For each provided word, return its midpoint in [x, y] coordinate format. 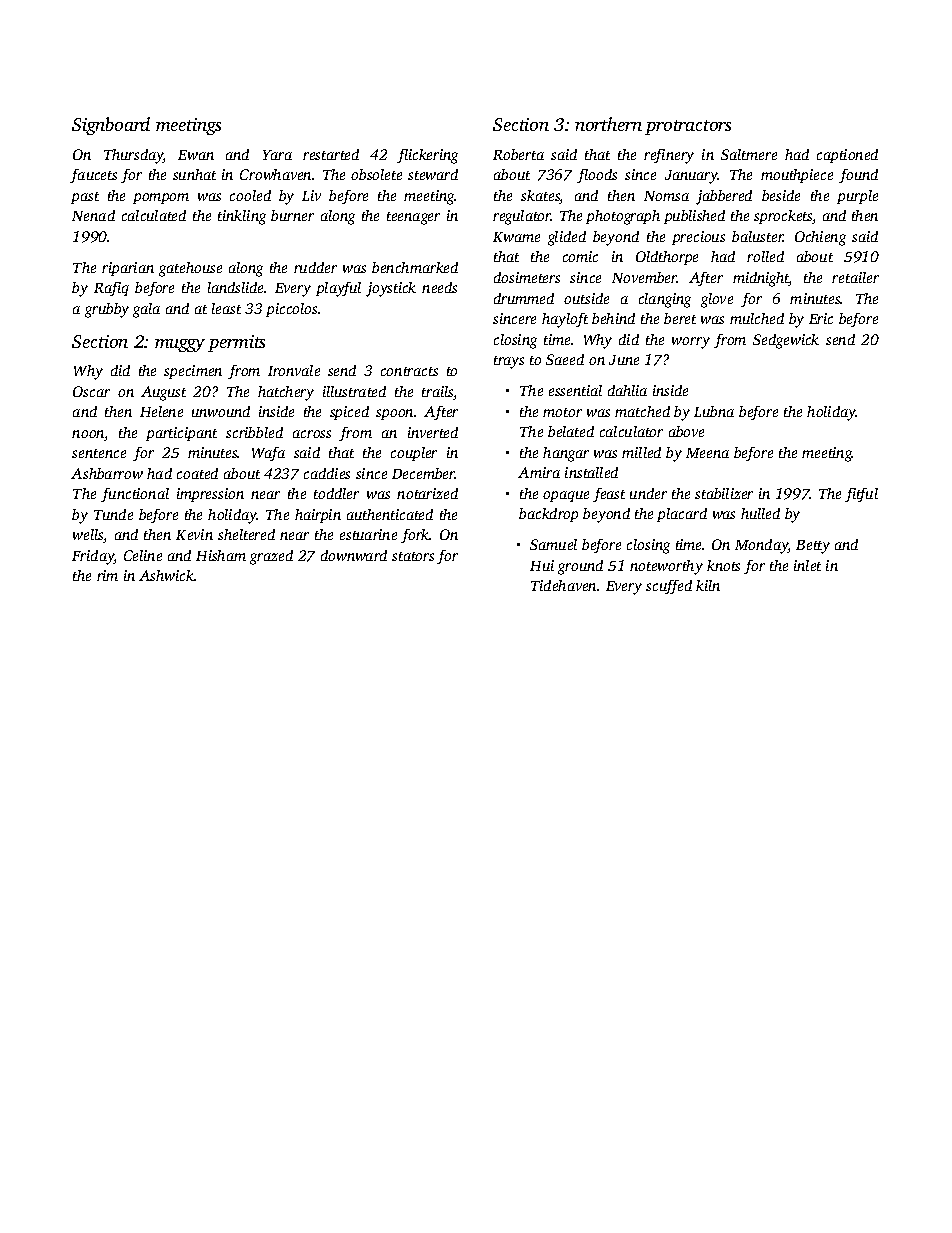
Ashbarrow [107, 473]
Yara [277, 155]
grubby [107, 310]
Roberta [518, 154]
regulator [522, 217]
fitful [861, 495]
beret [680, 318]
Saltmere [749, 154]
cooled [250, 195]
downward [354, 555]
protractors [688, 127]
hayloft [565, 320]
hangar [566, 454]
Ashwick [167, 575]
